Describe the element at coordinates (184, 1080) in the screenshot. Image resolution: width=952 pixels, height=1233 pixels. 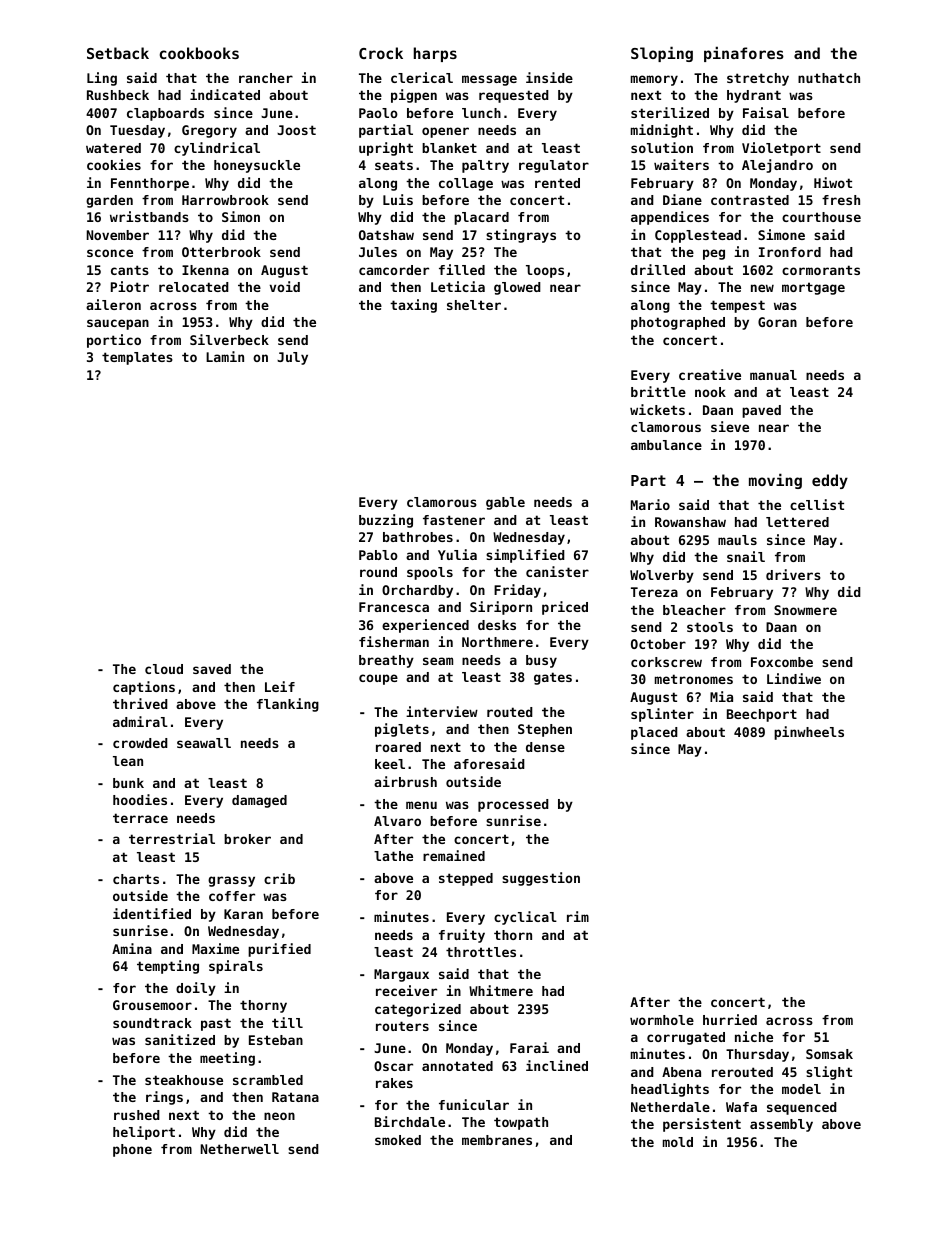
I see `steakhouse` at that location.
